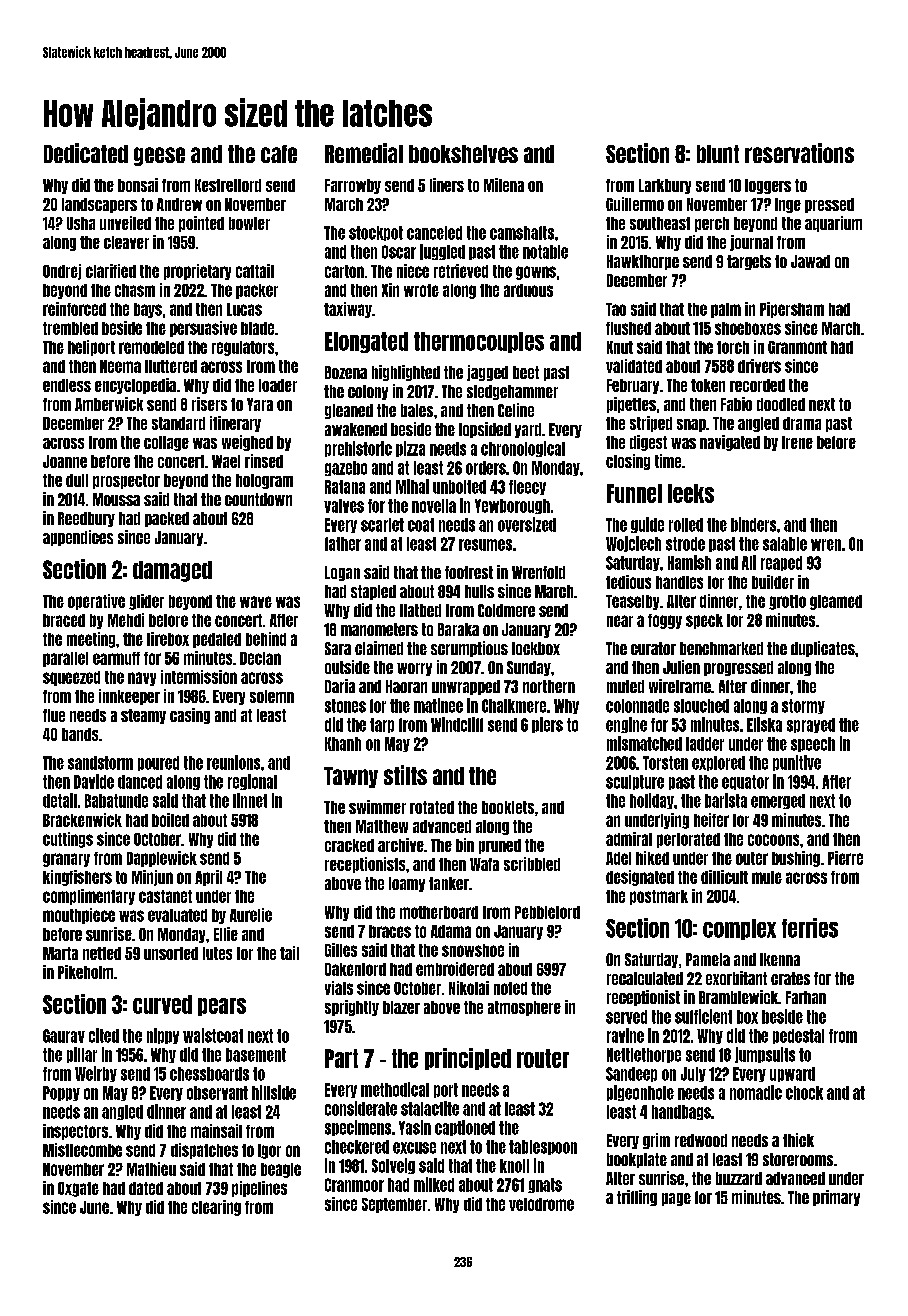  I want to click on poured, so click(158, 763).
